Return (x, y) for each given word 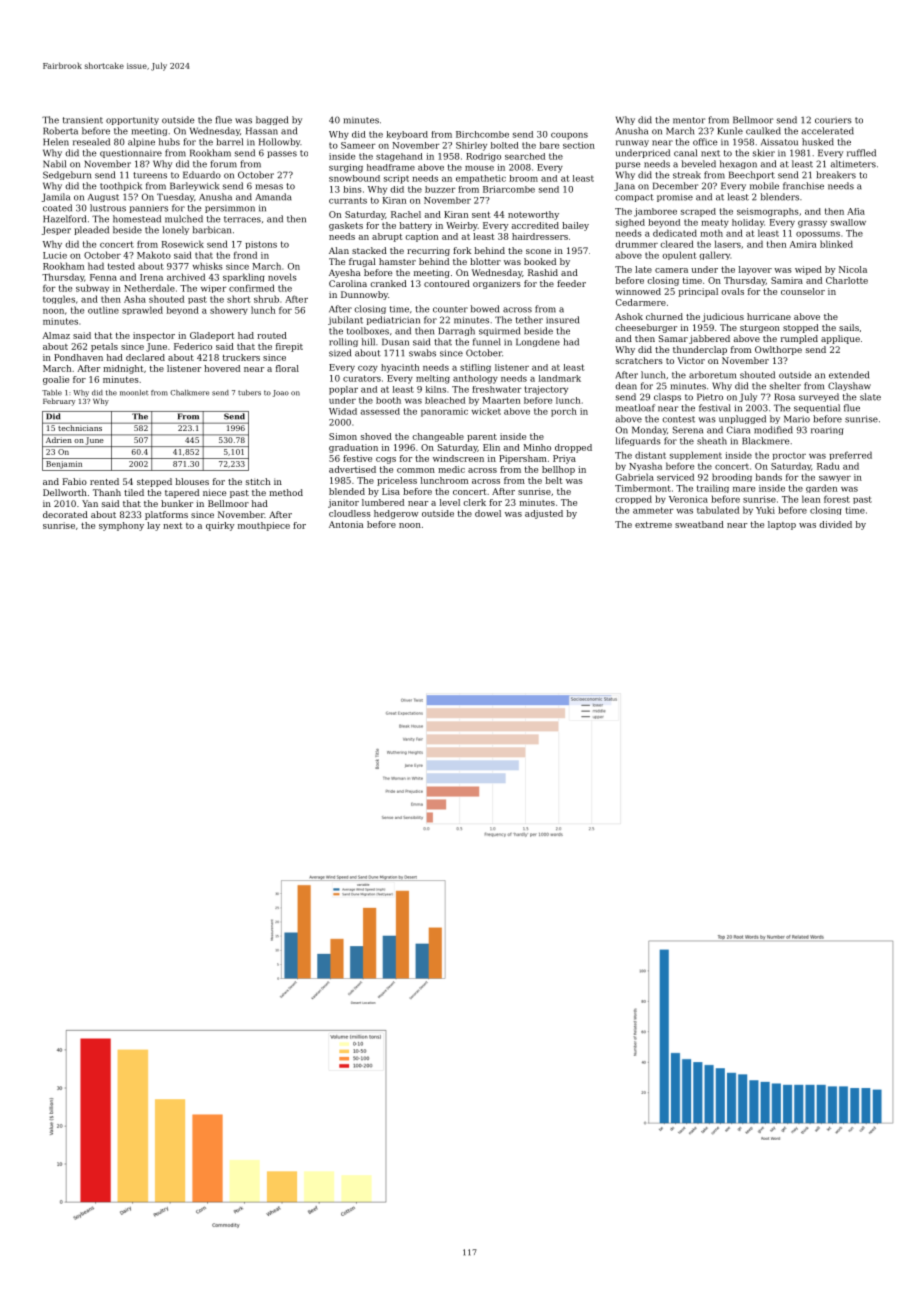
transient (83, 120)
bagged (272, 120)
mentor (689, 120)
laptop (782, 525)
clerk (474, 502)
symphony (121, 526)
